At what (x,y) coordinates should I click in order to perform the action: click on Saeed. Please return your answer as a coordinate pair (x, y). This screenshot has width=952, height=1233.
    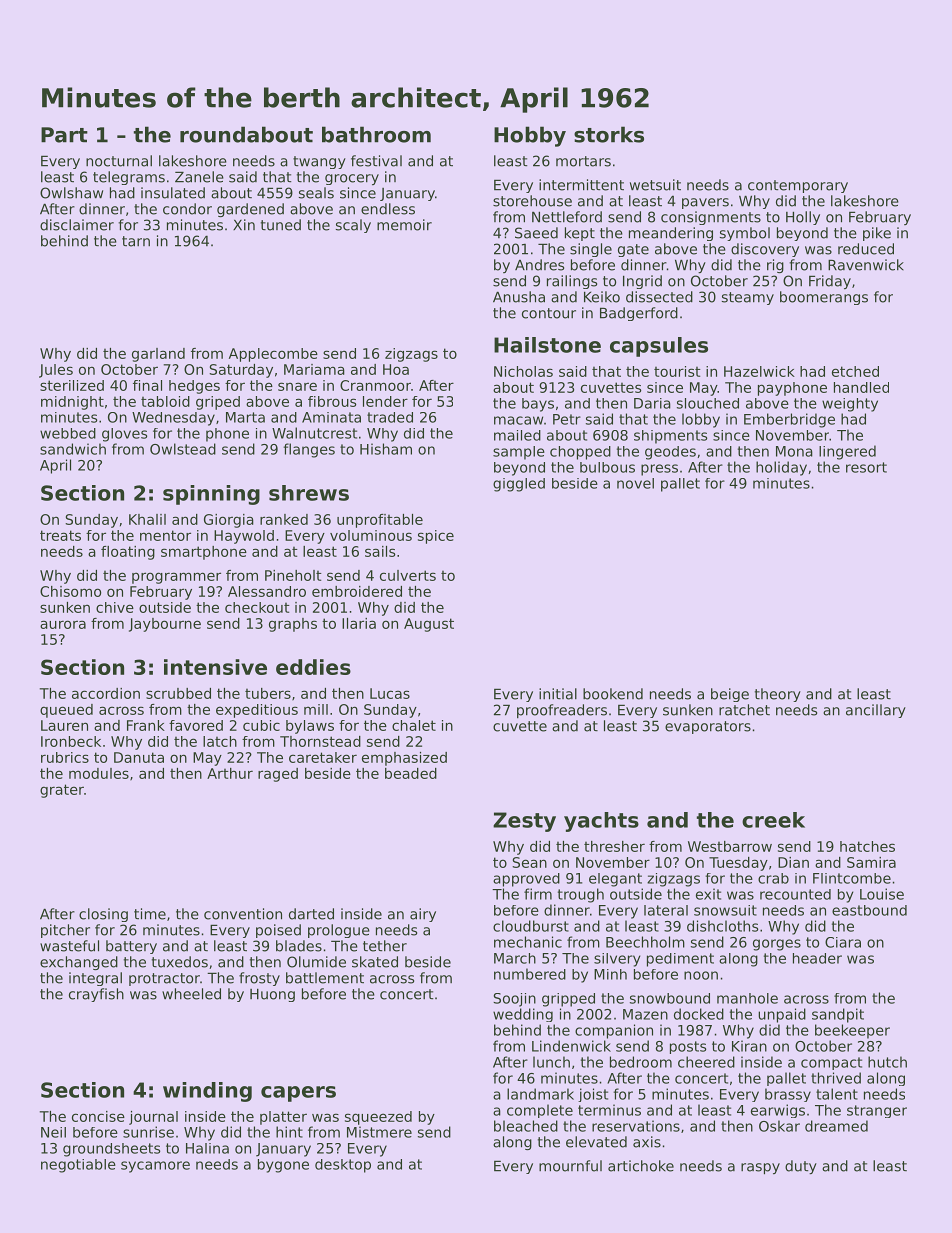
    Looking at the image, I should click on (536, 233).
